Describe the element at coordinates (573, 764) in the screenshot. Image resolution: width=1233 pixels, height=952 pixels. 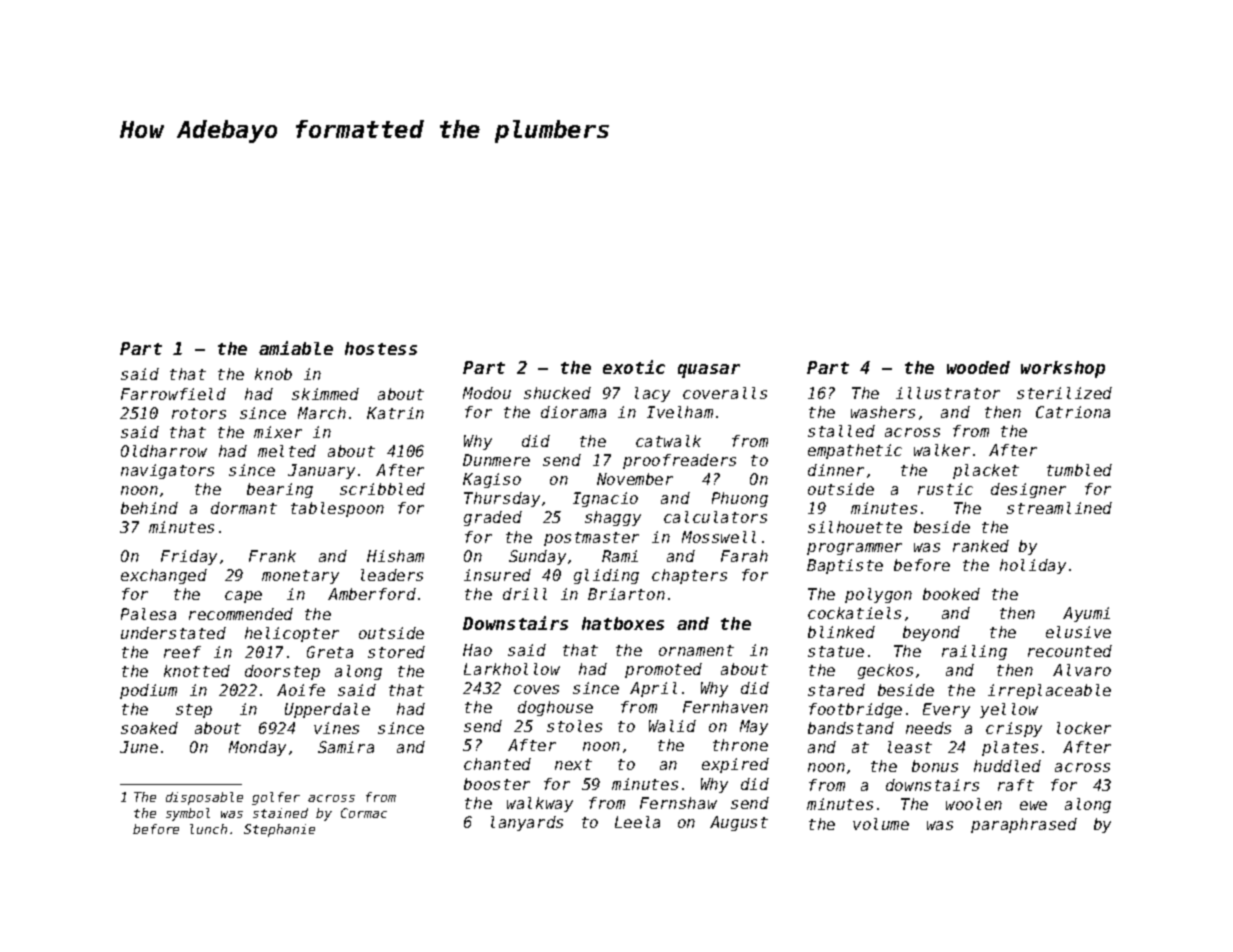
I see `next` at that location.
